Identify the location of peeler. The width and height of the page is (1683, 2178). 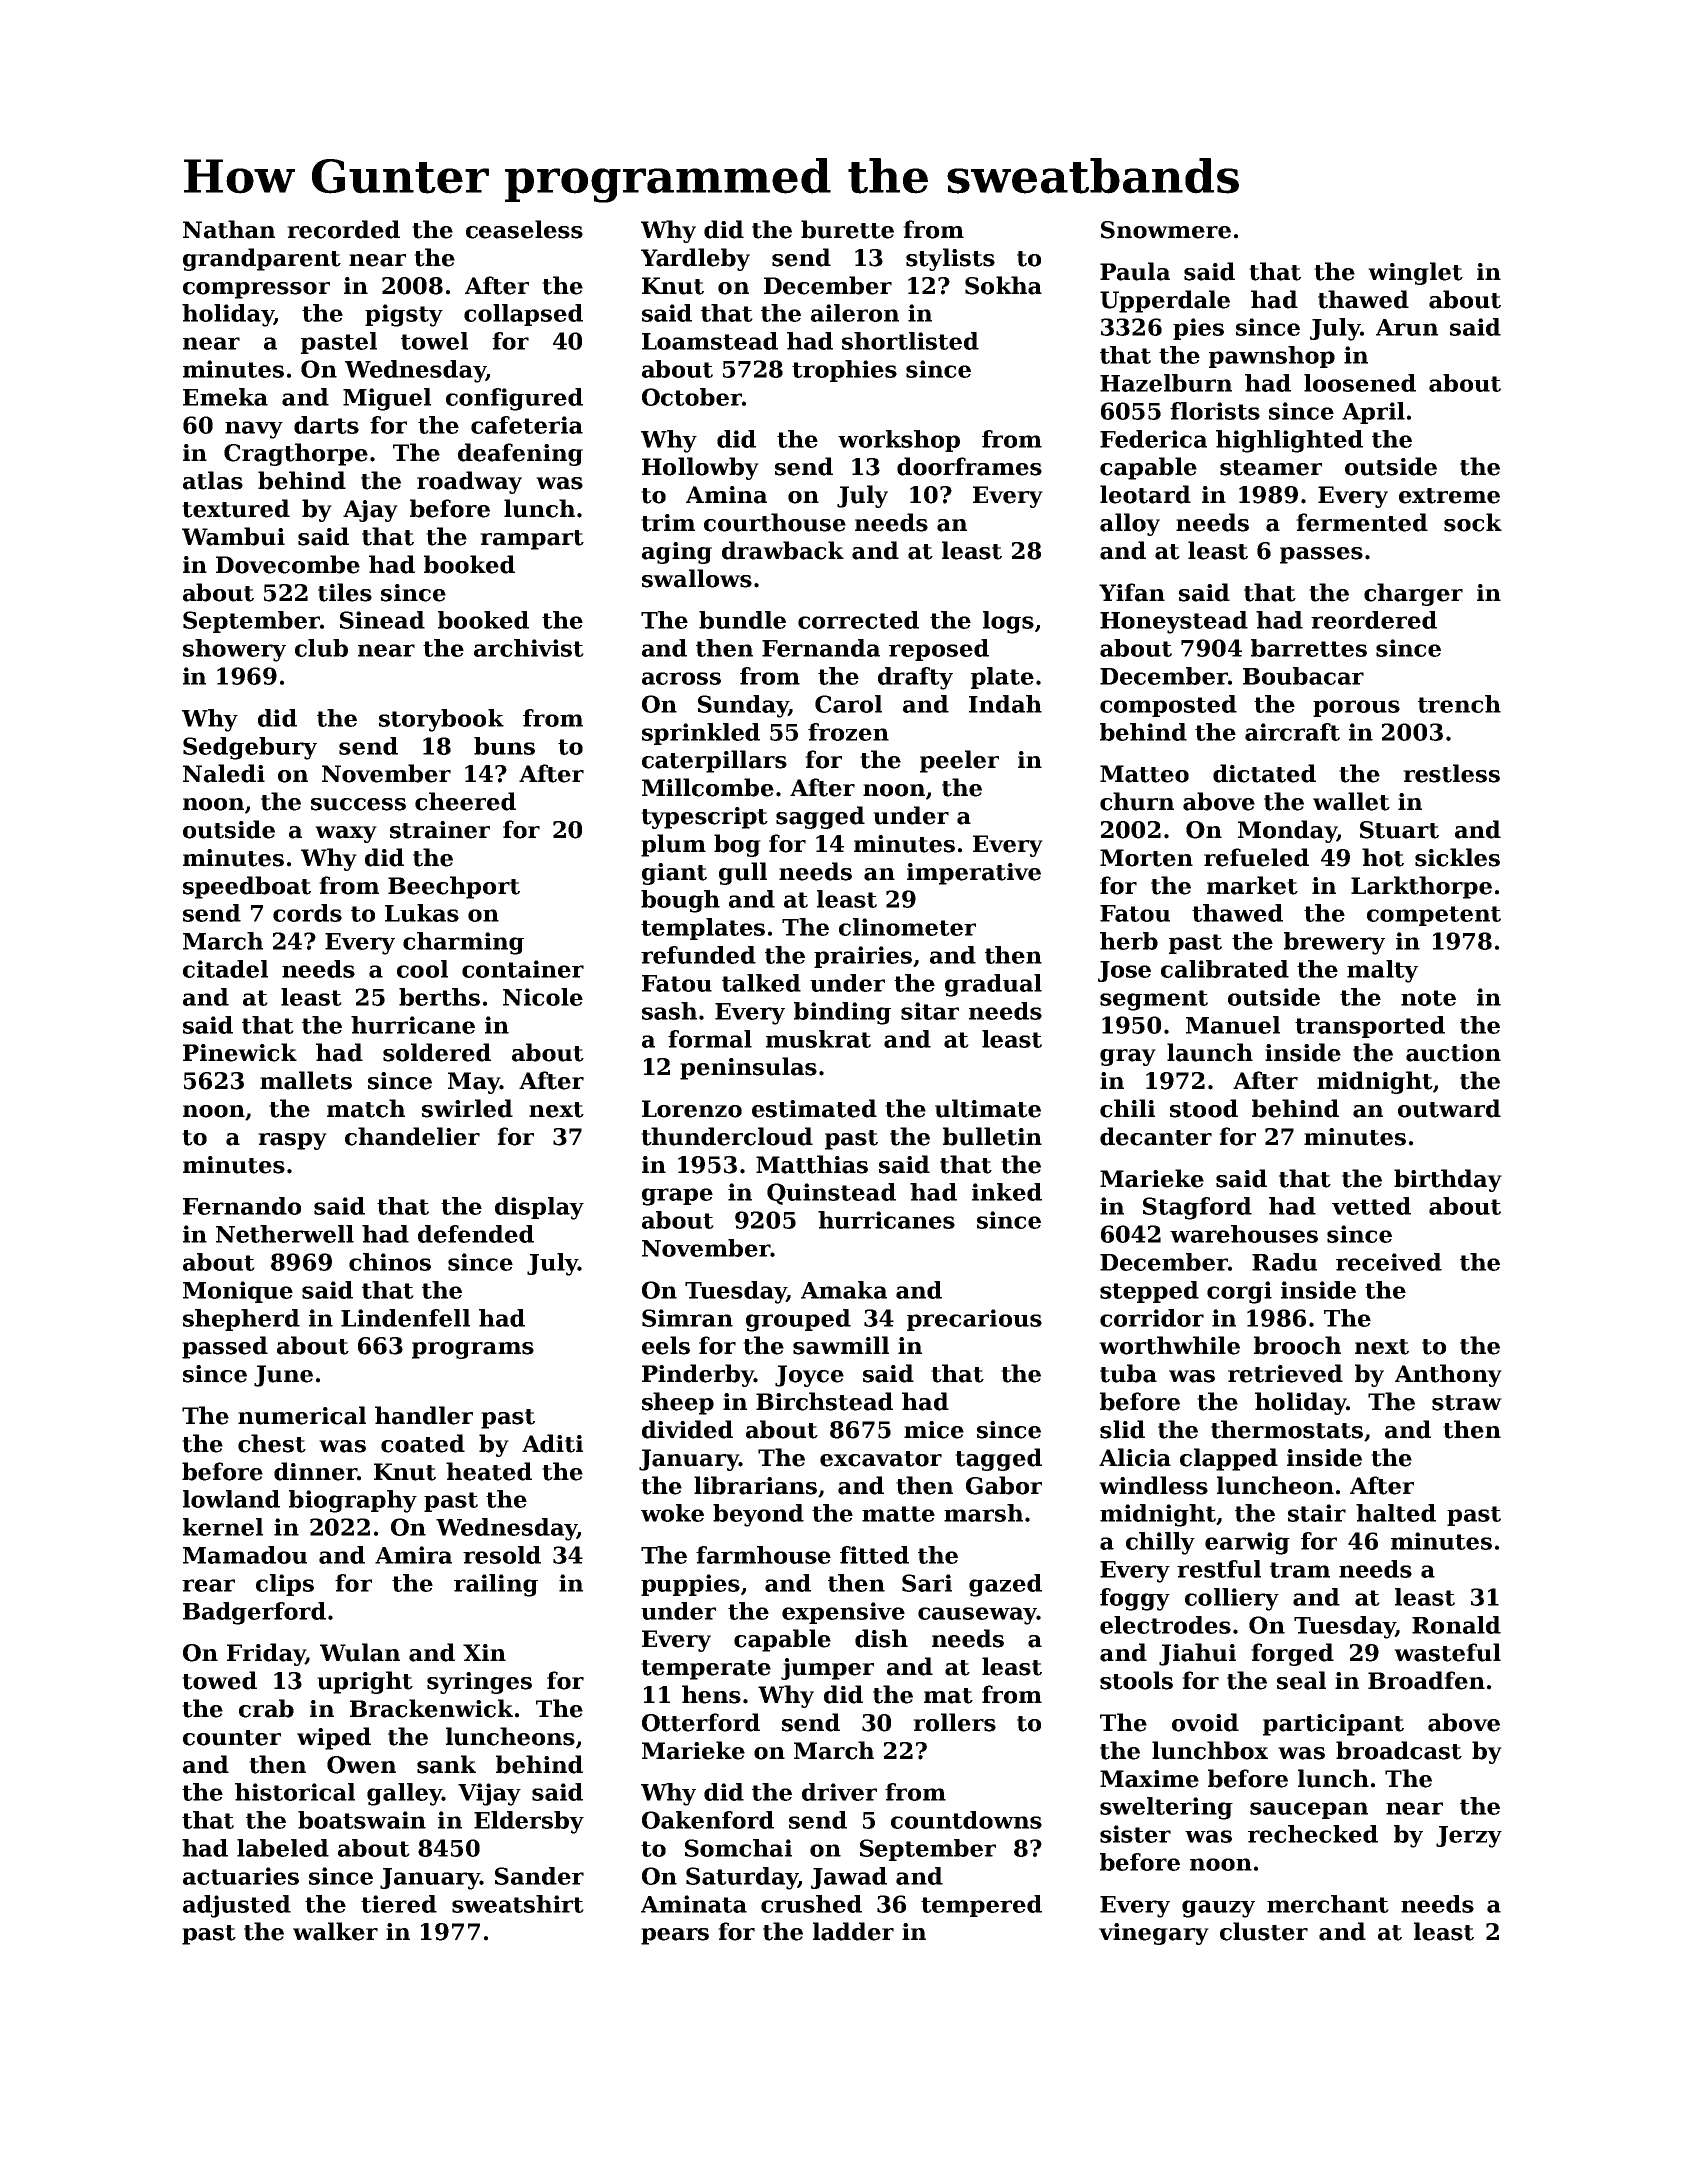
(959, 761).
